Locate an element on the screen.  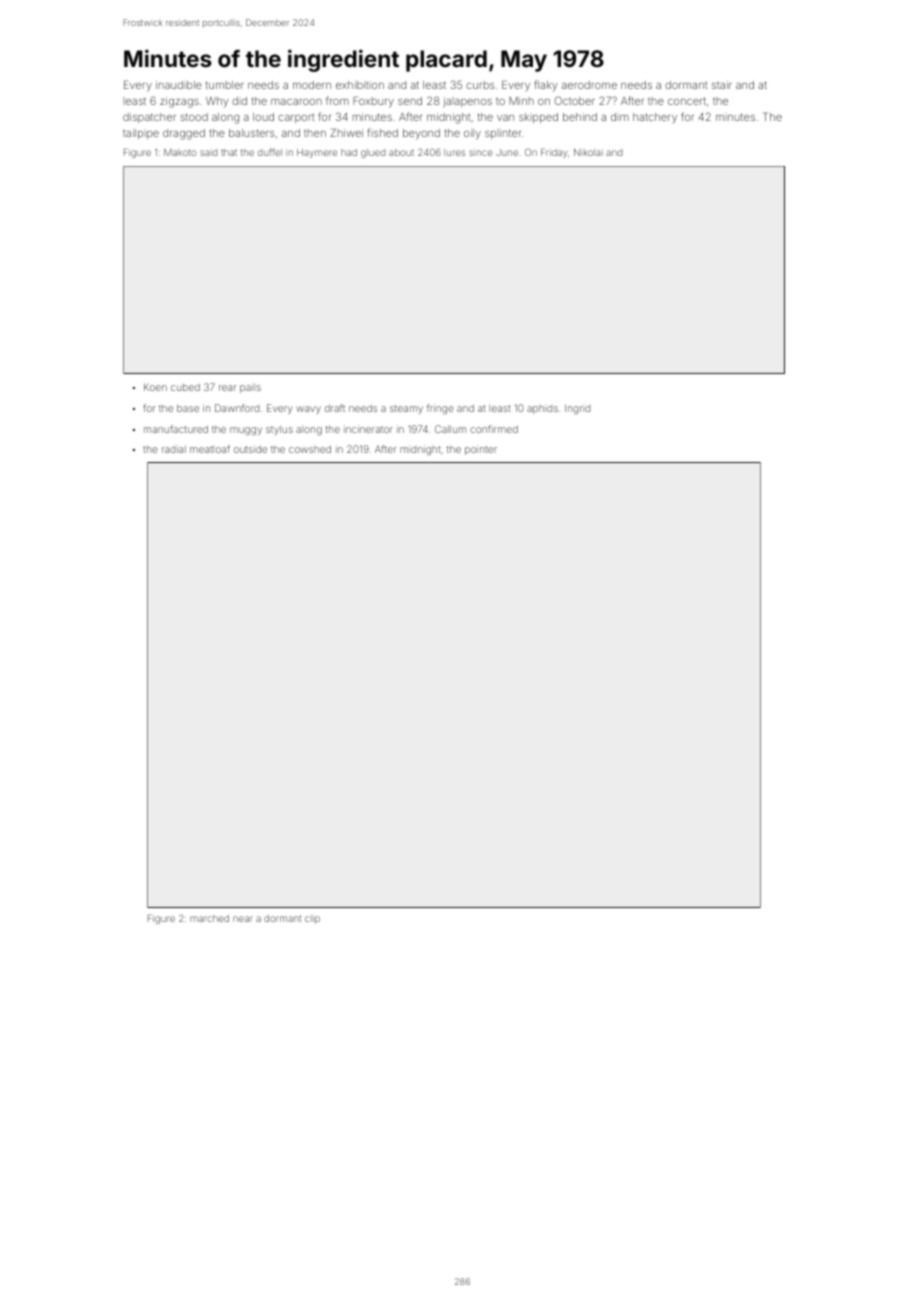
concert is located at coordinates (687, 101).
